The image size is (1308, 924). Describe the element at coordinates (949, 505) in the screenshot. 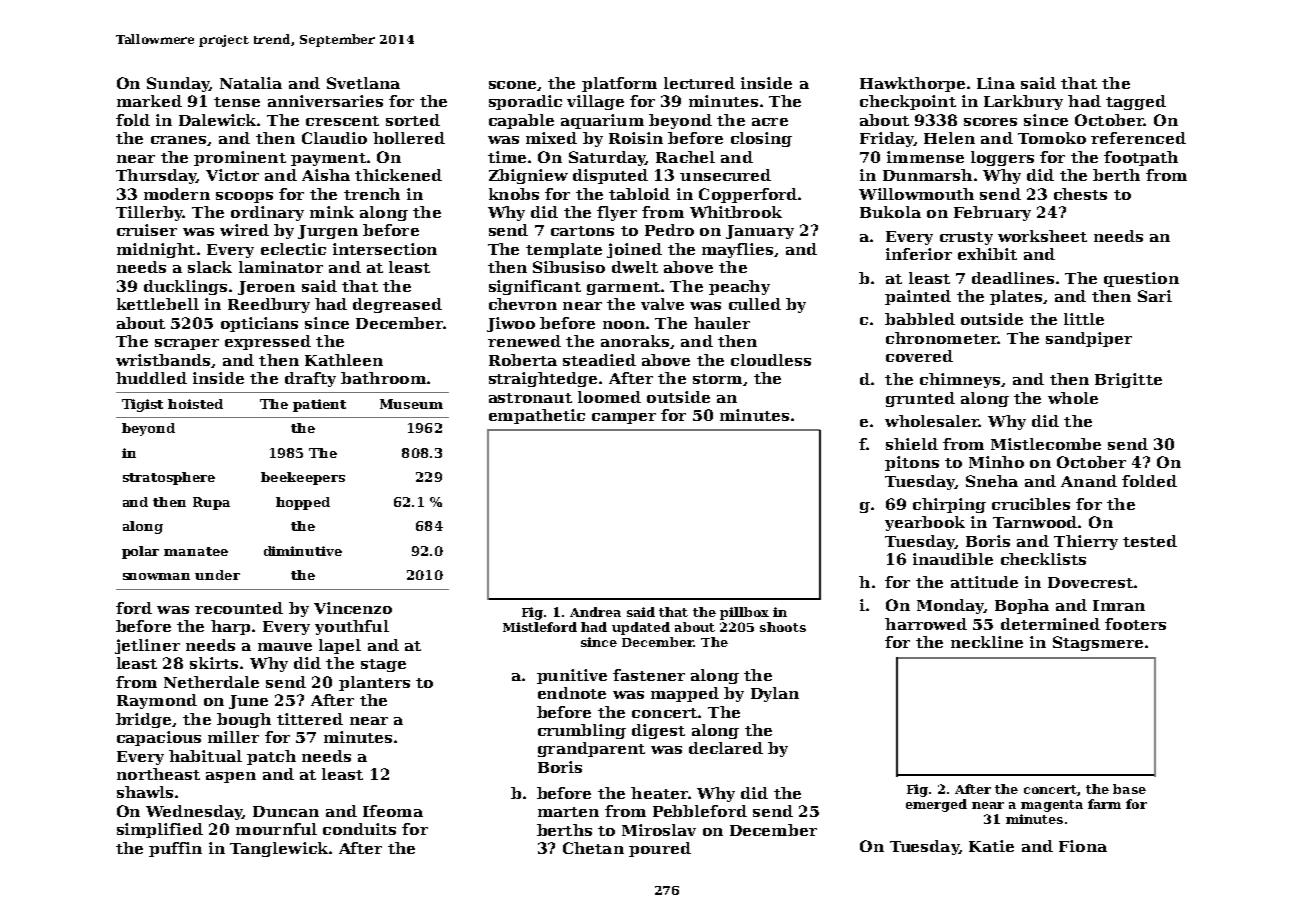

I see `chirping` at that location.
